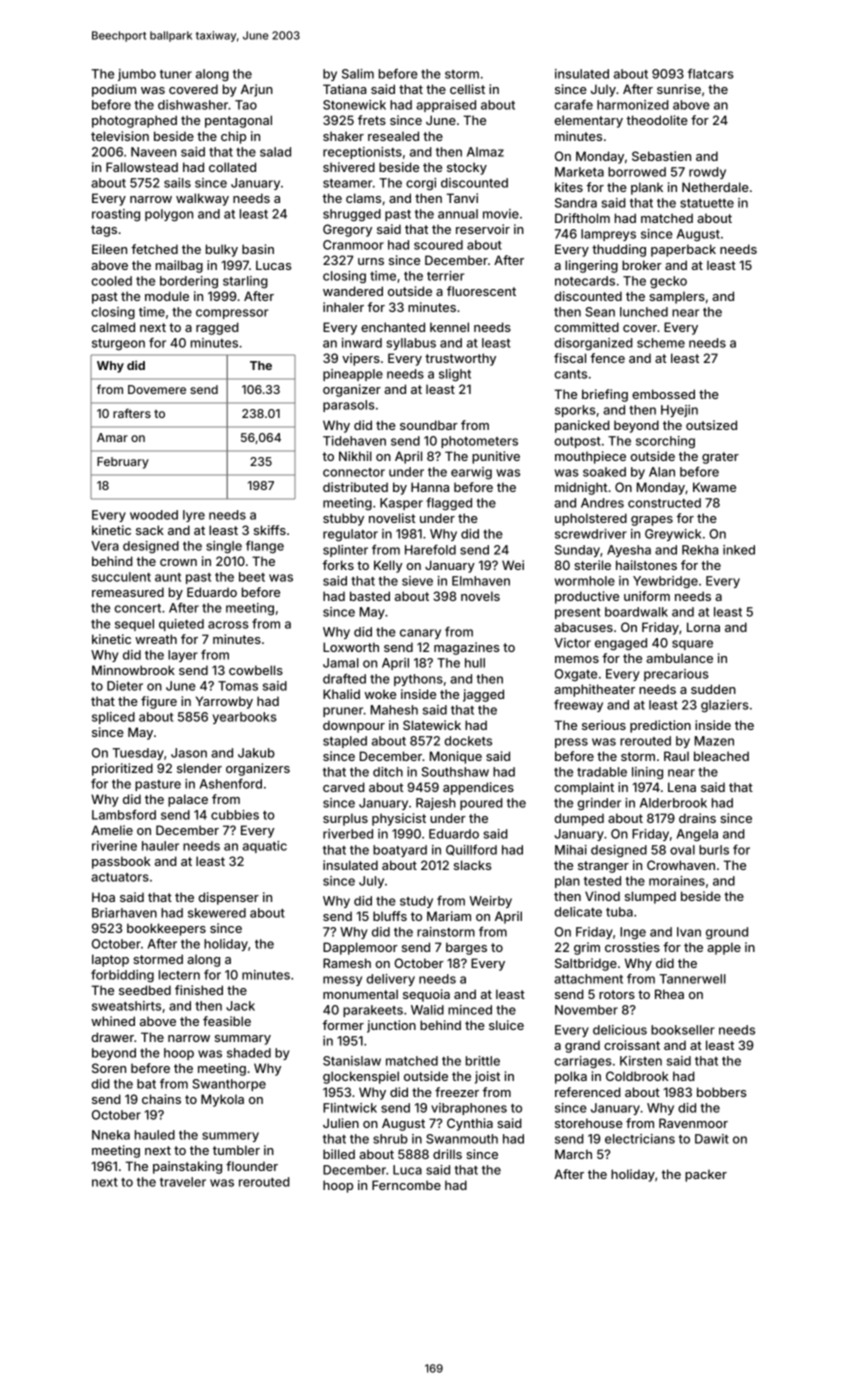 This screenshot has width=849, height=1400. Describe the element at coordinates (353, 245) in the screenshot. I see `Cranmoor` at that location.
